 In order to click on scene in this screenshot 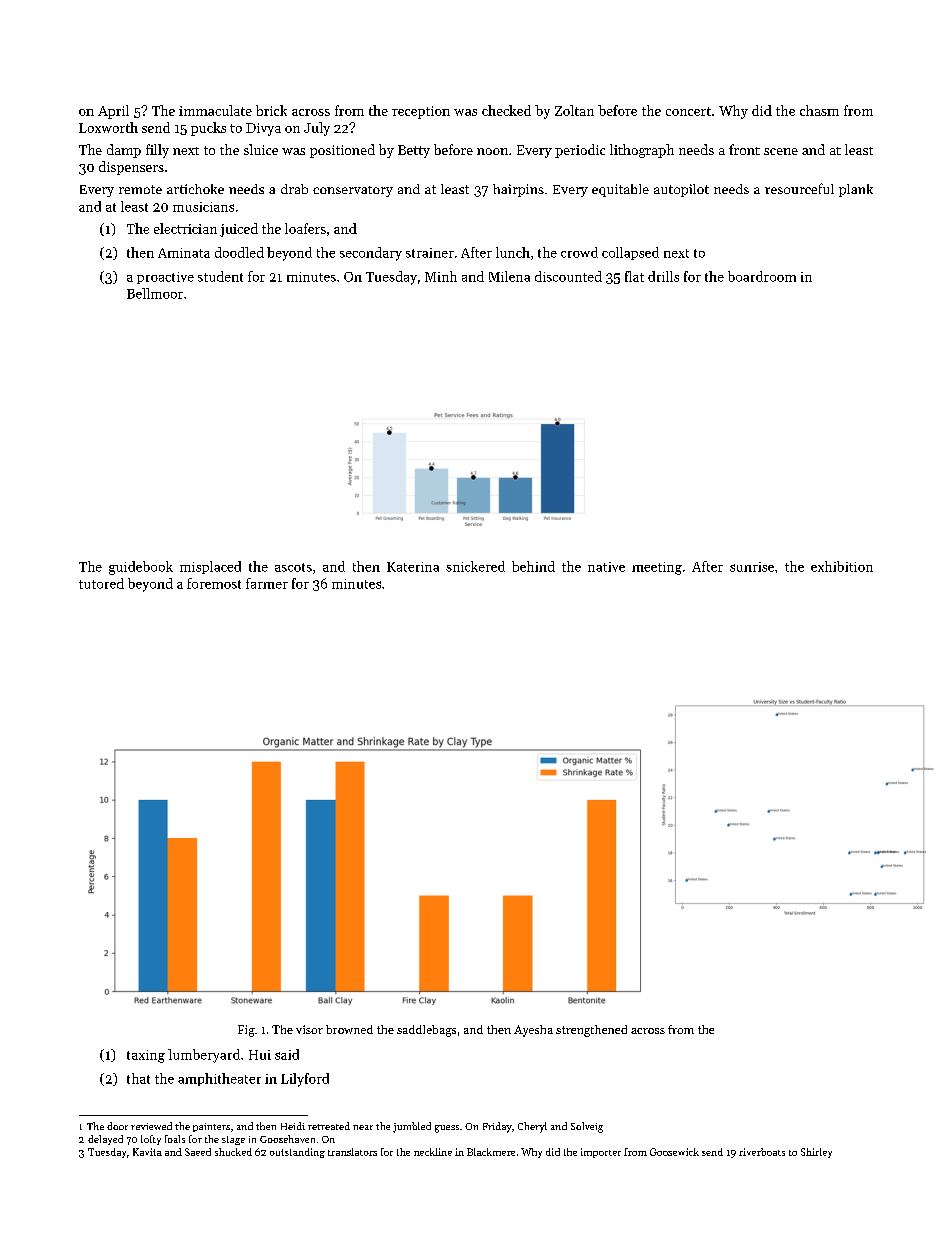, I will do `click(781, 151)`.
